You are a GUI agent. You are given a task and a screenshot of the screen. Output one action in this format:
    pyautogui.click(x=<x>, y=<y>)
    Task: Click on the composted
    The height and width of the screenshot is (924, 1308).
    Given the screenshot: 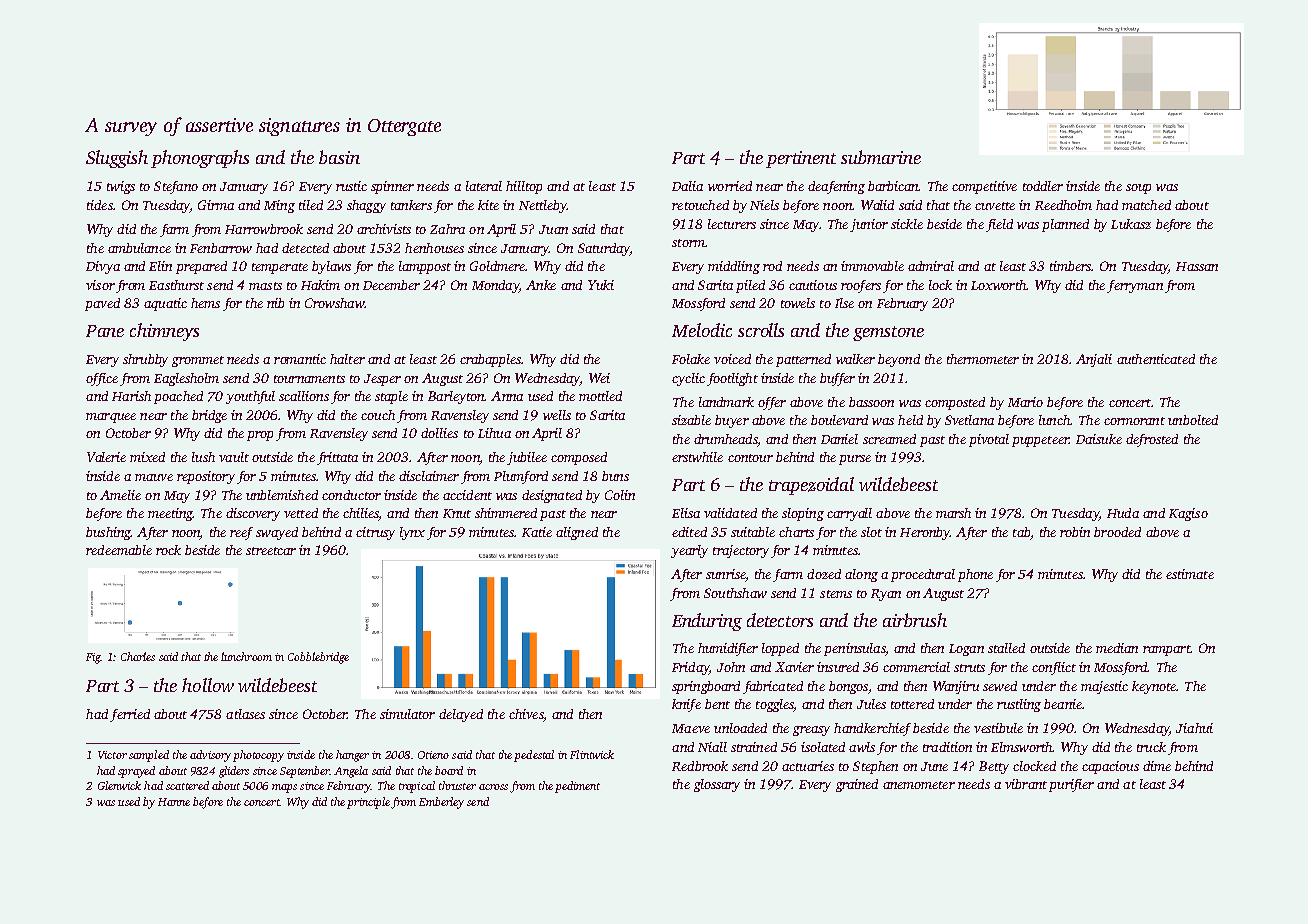 What is the action you would take?
    pyautogui.click(x=955, y=403)
